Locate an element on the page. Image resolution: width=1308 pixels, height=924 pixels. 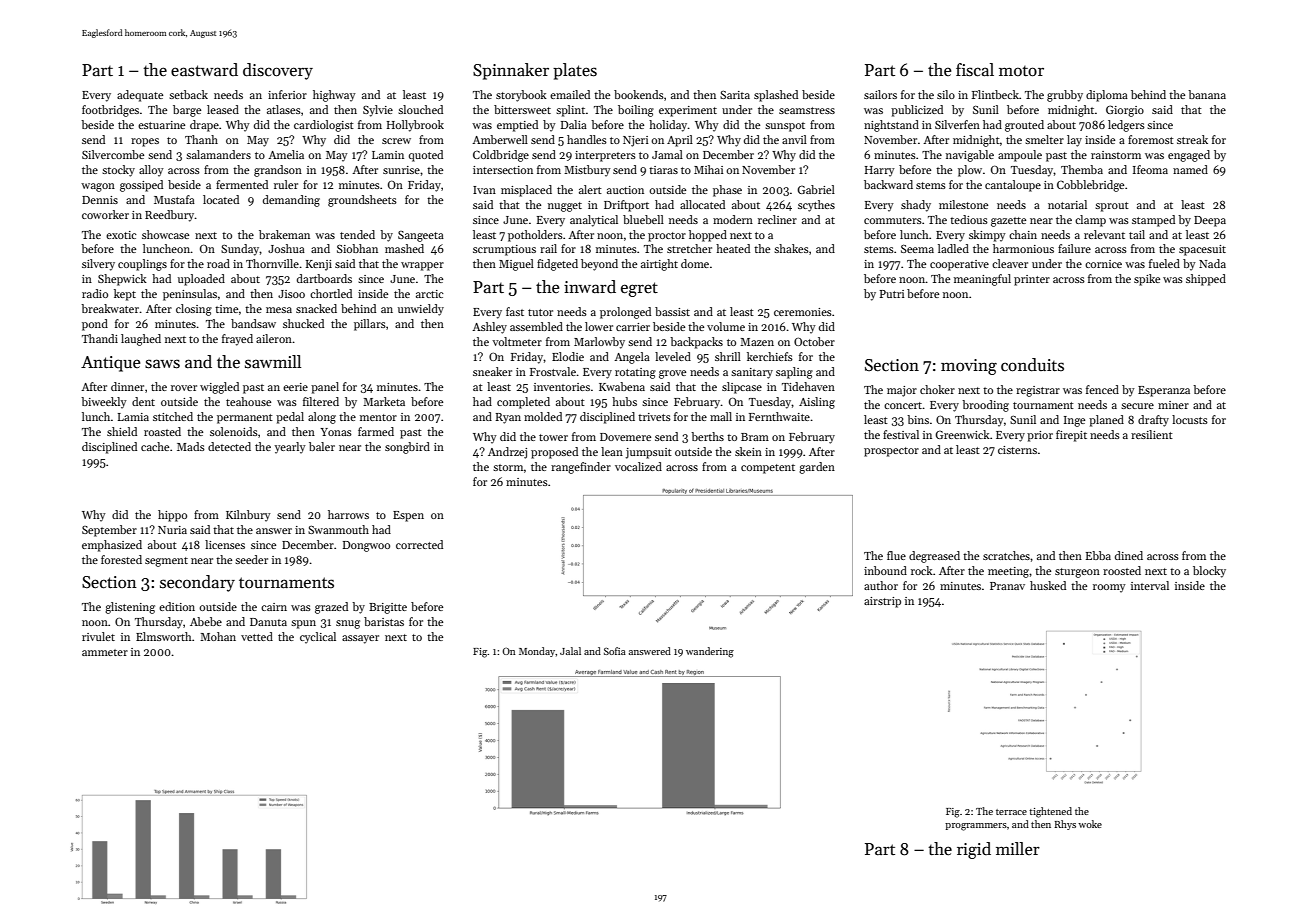
cooperative is located at coordinates (959, 265).
